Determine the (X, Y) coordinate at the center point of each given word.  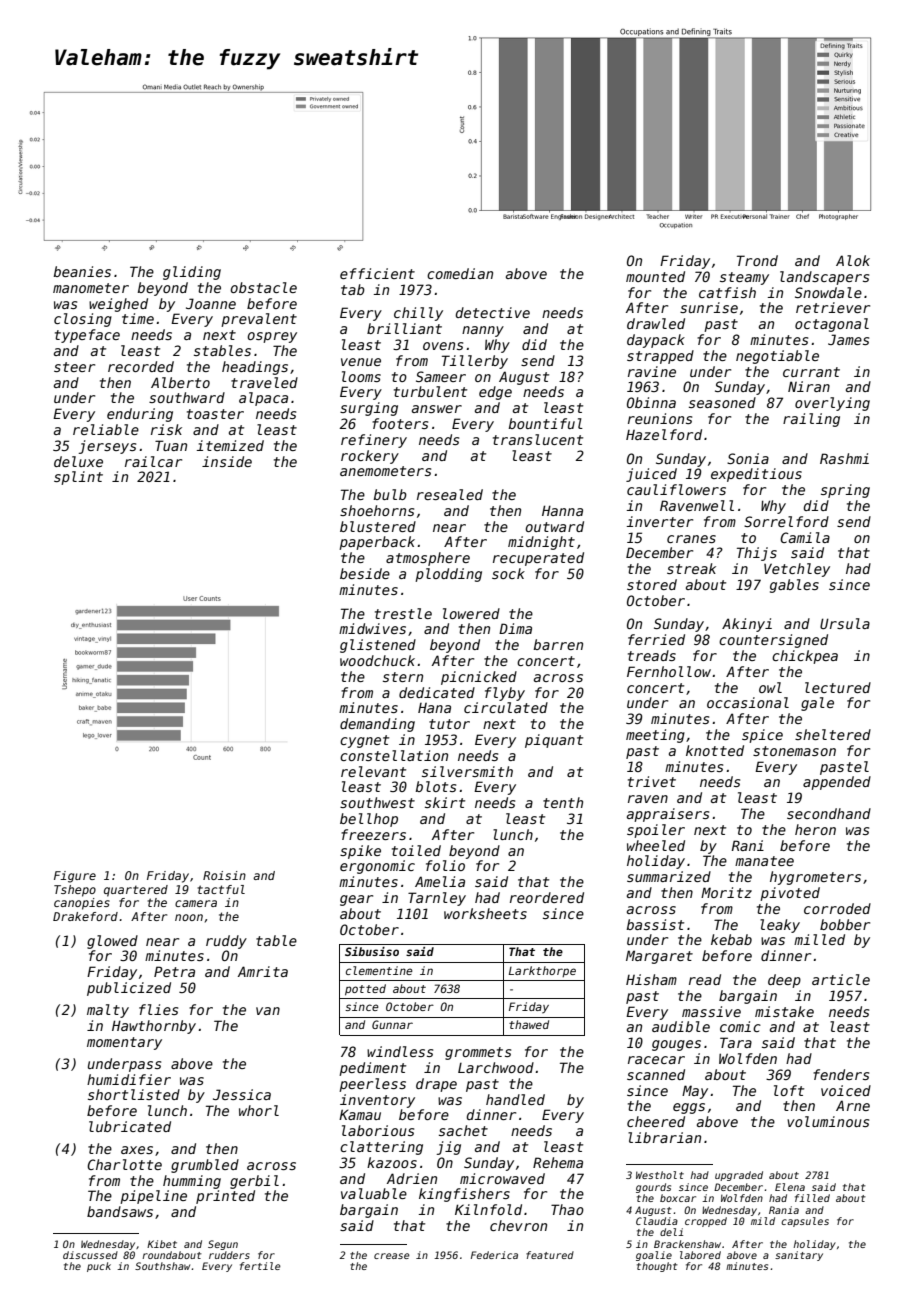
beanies (82, 271)
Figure (75, 877)
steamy (744, 278)
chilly (418, 314)
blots (435, 786)
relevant (373, 771)
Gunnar (392, 1024)
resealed (450, 494)
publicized (129, 989)
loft (789, 1090)
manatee (764, 861)
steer (74, 367)
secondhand (829, 813)
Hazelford (664, 434)
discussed (90, 1255)
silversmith (467, 771)
